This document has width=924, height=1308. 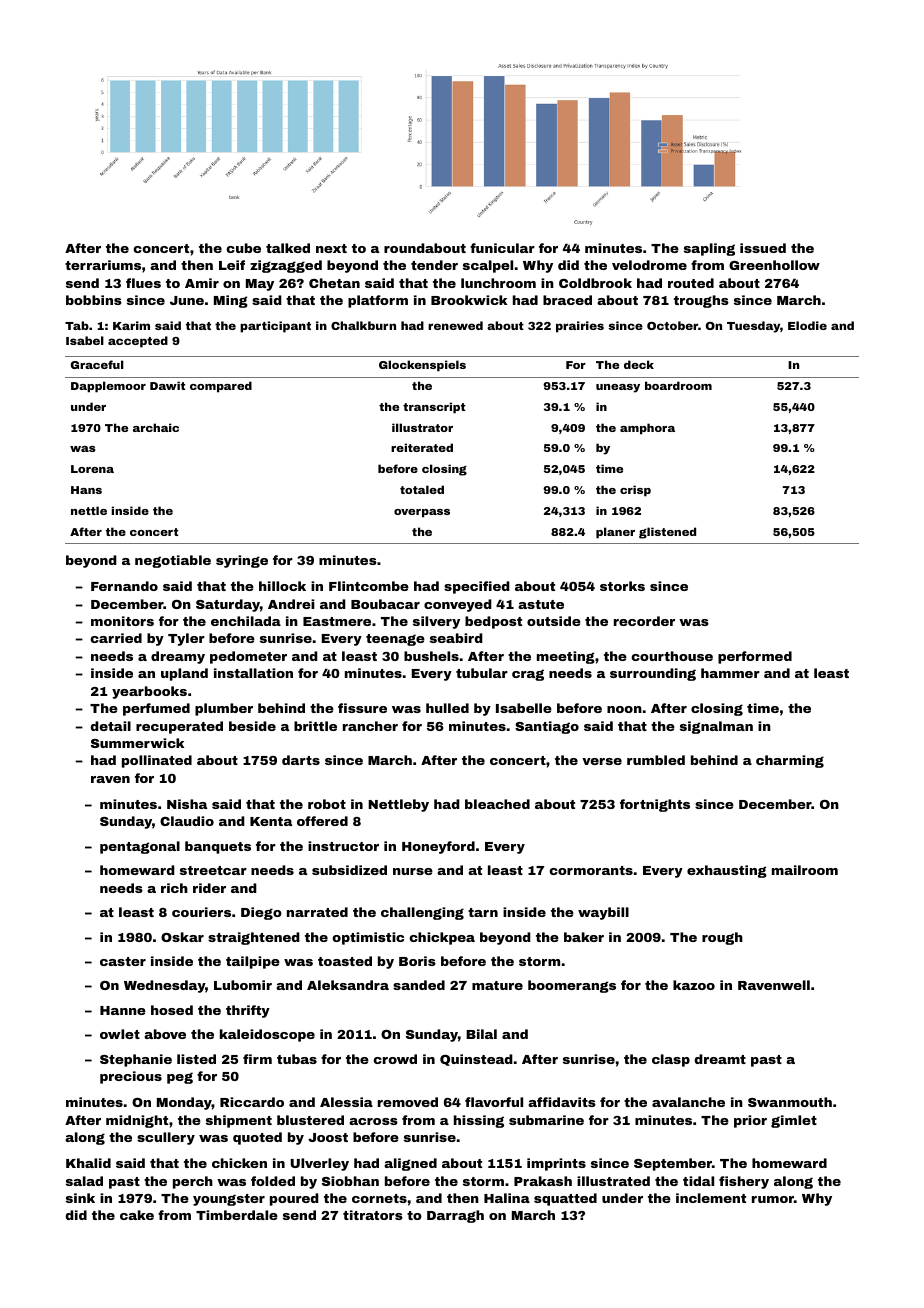 What do you see at coordinates (763, 248) in the document?
I see `issued` at bounding box center [763, 248].
